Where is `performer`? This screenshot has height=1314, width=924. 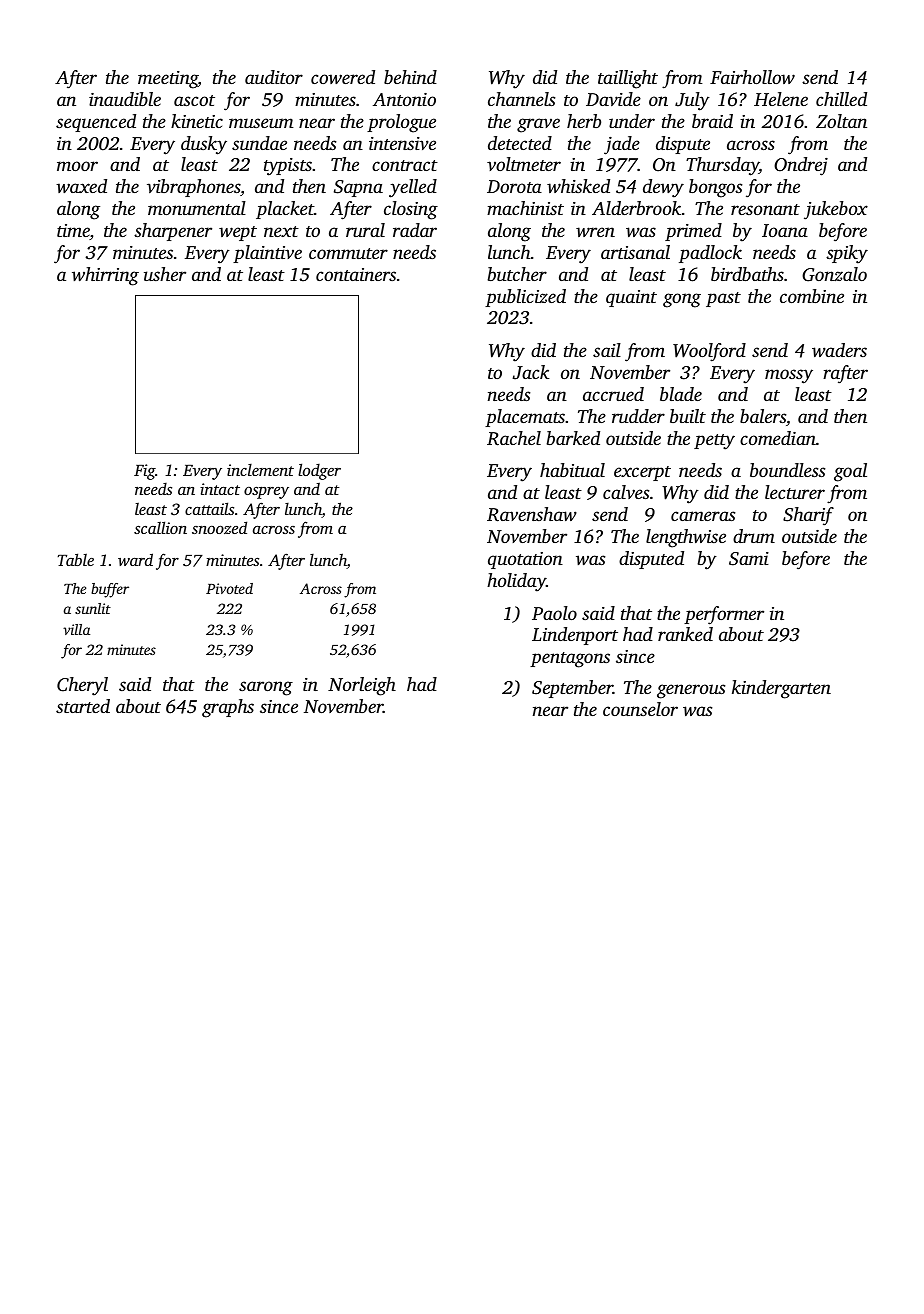 performer is located at coordinates (724, 615).
